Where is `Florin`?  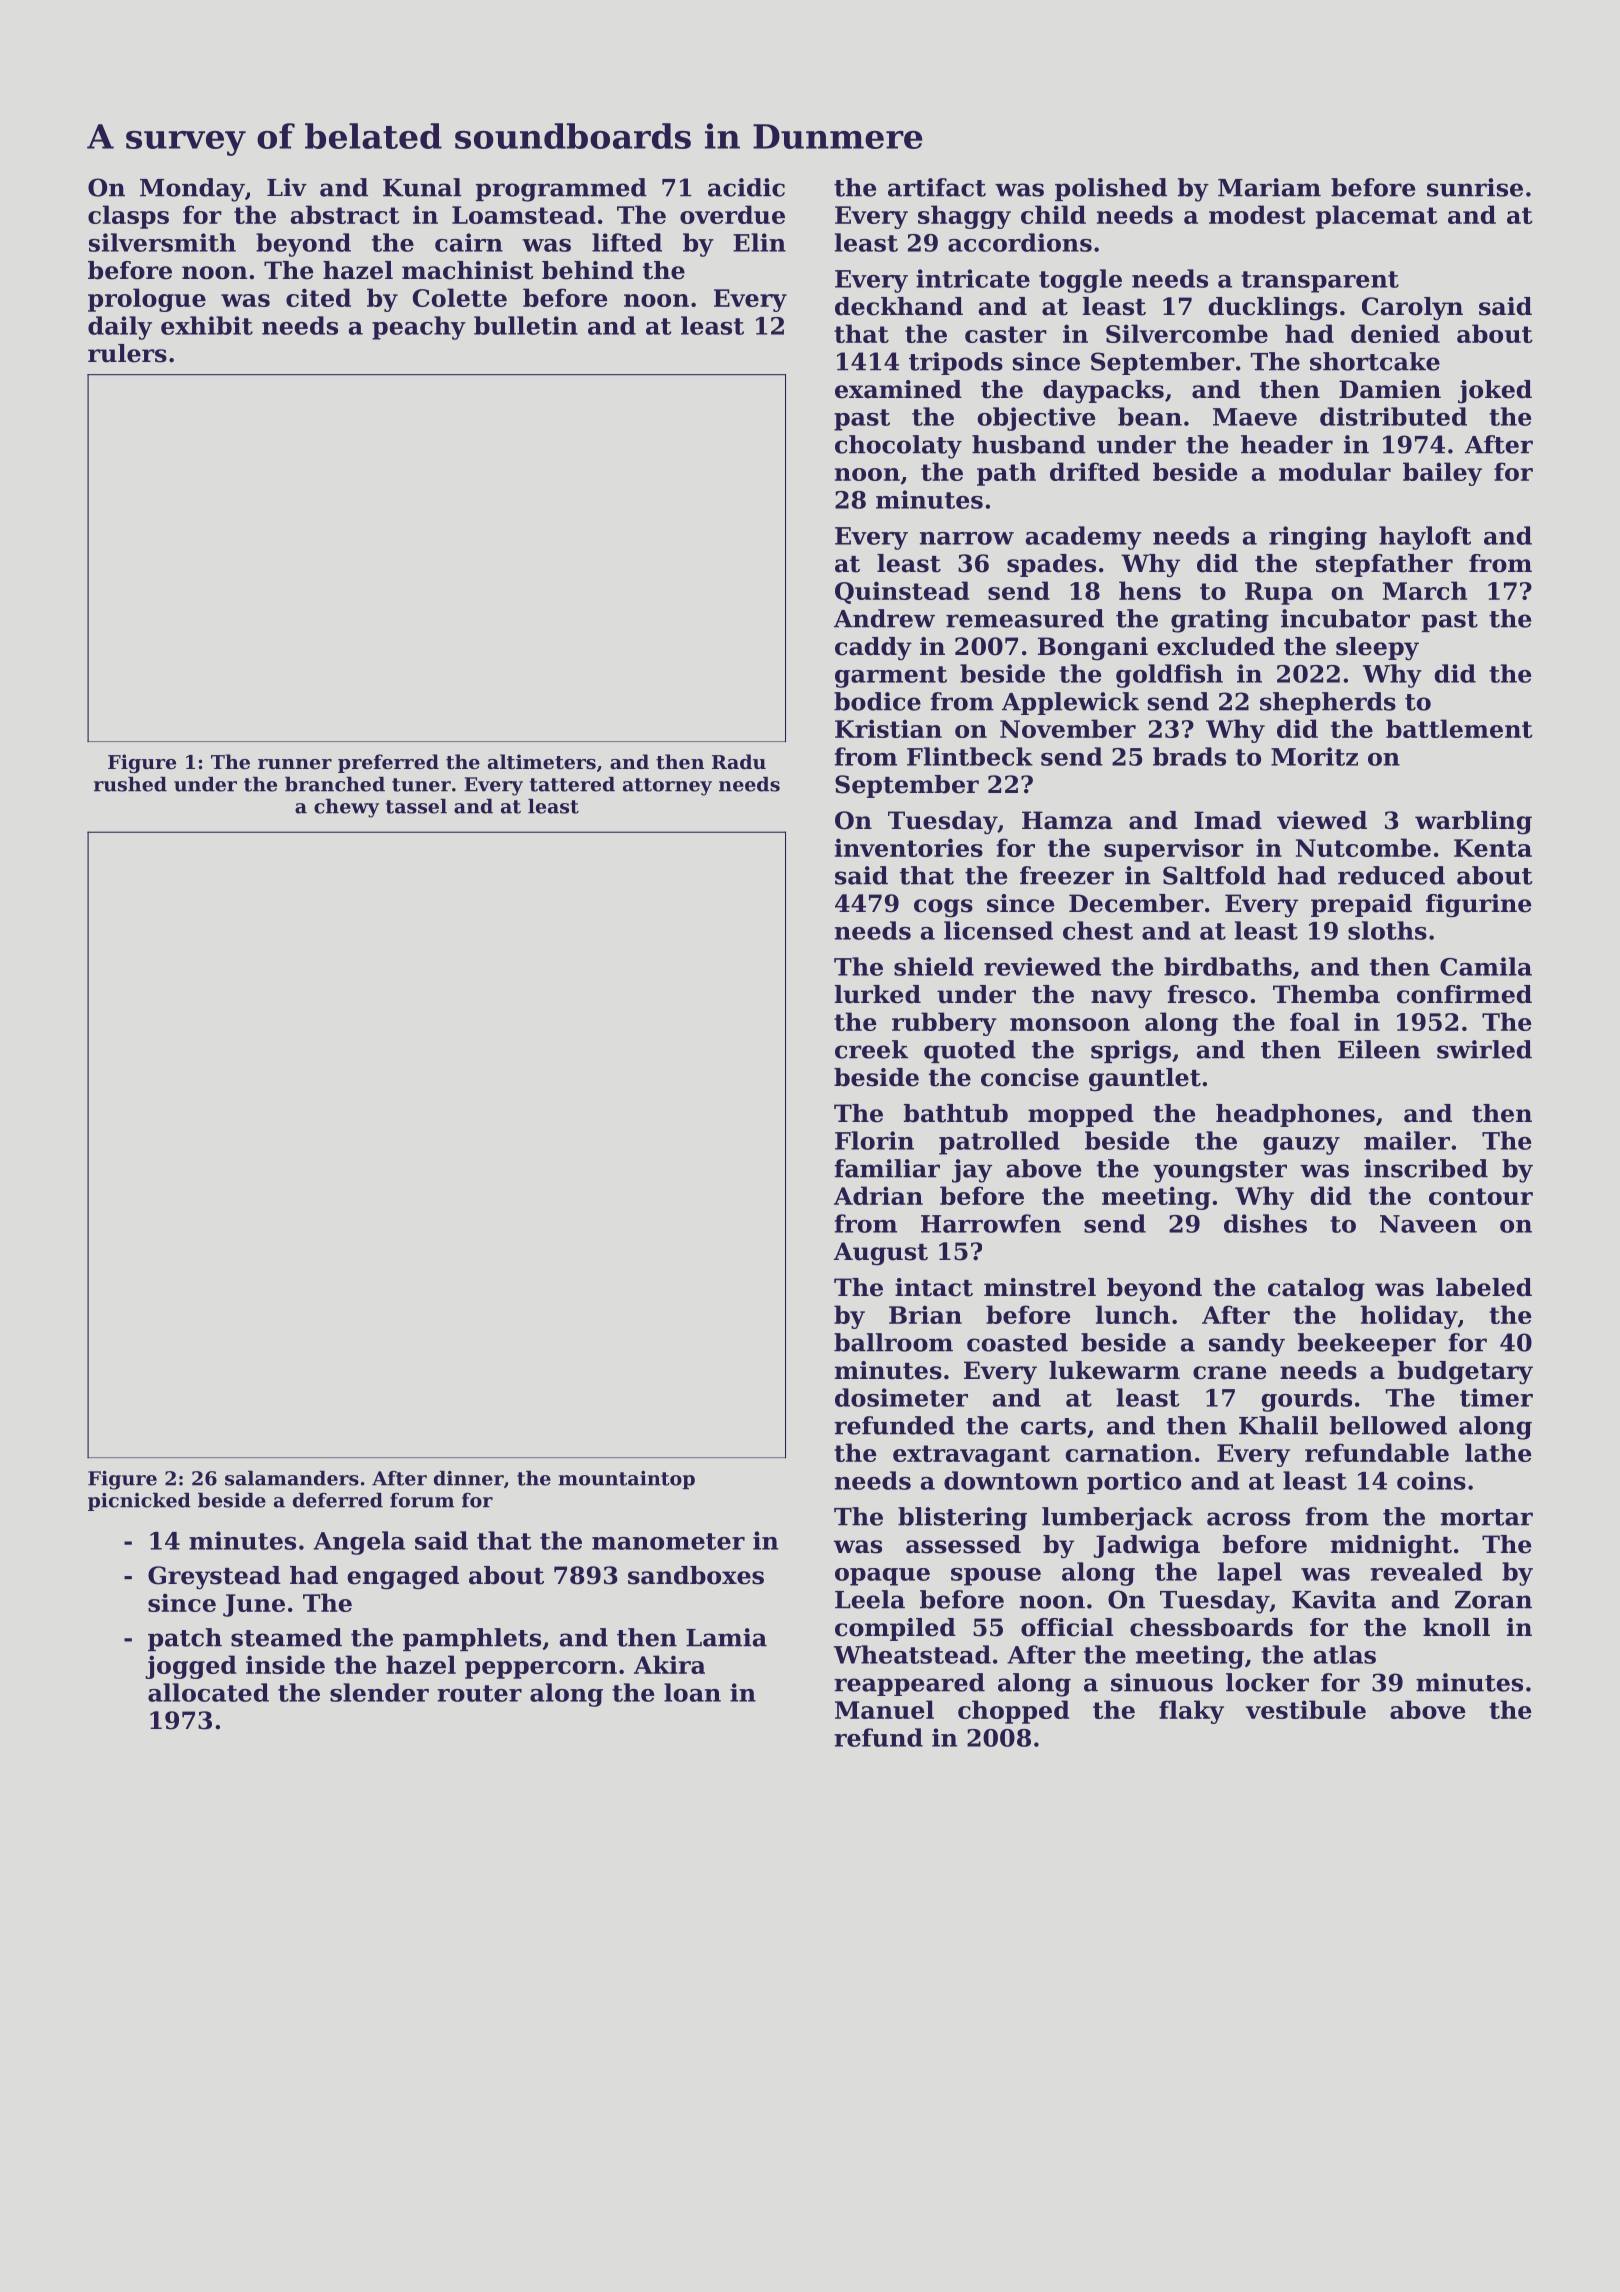
Florin is located at coordinates (874, 1140).
